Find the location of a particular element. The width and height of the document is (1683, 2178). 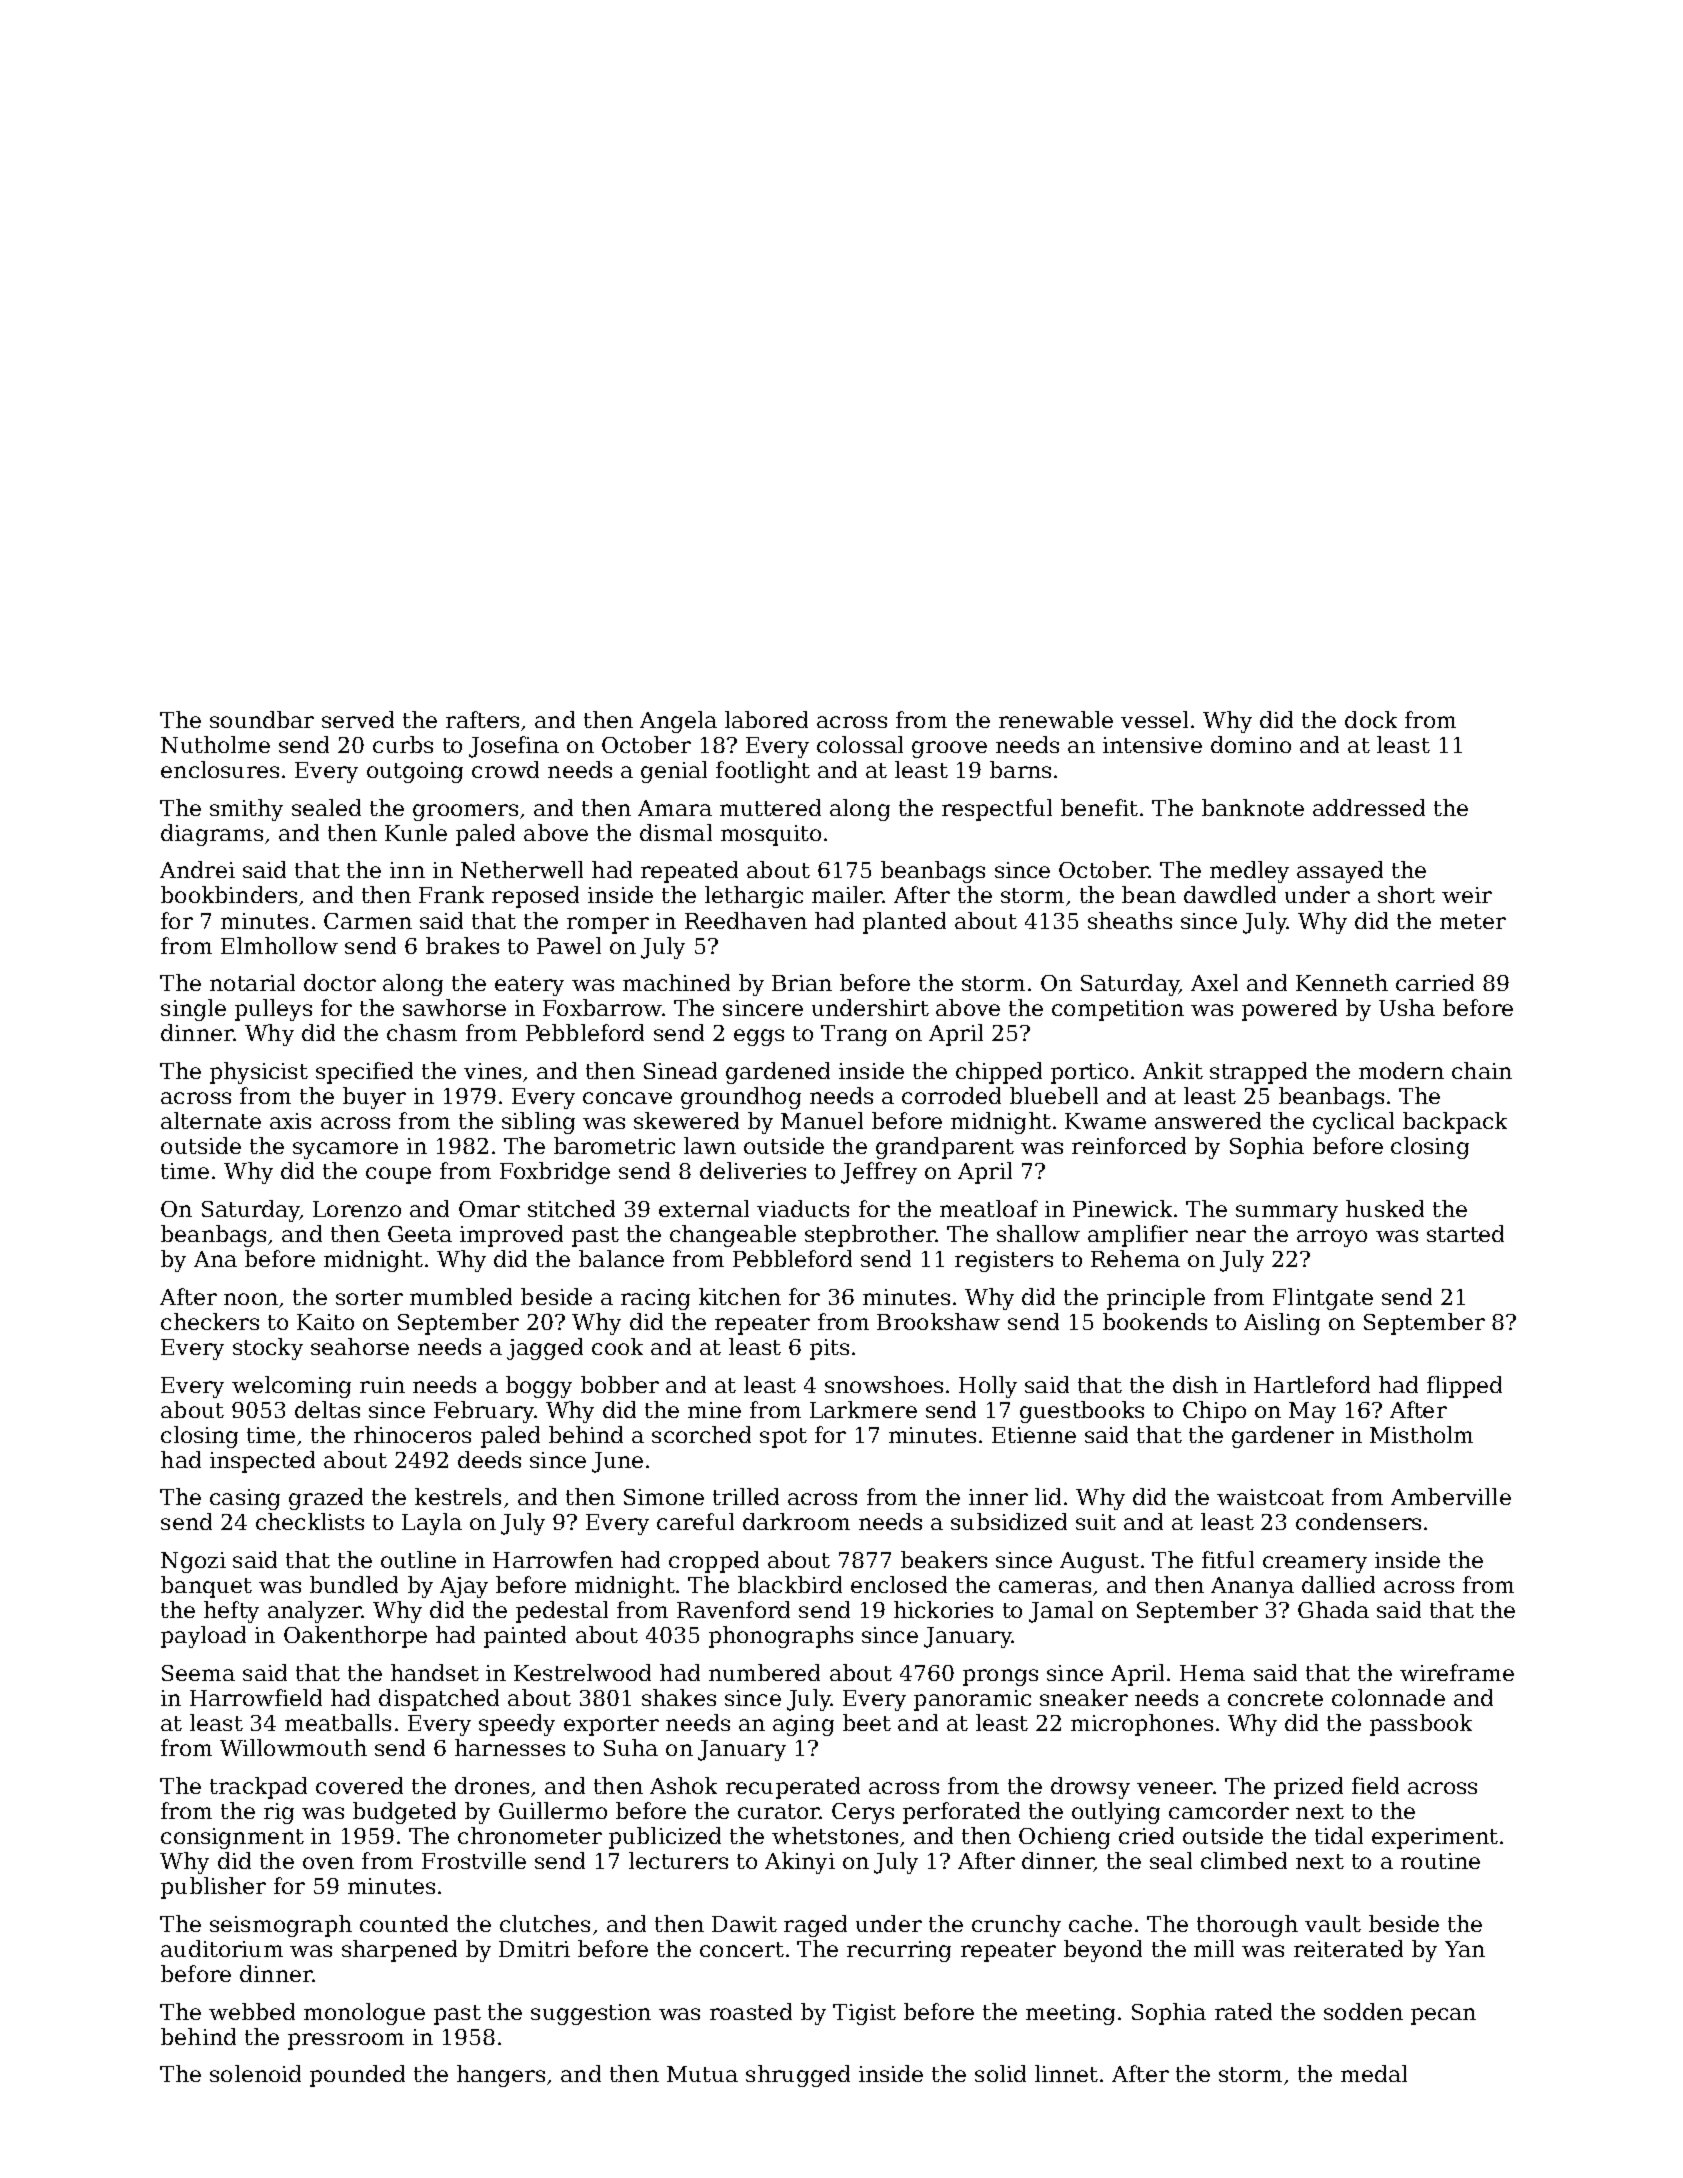

medal is located at coordinates (1374, 2073).
